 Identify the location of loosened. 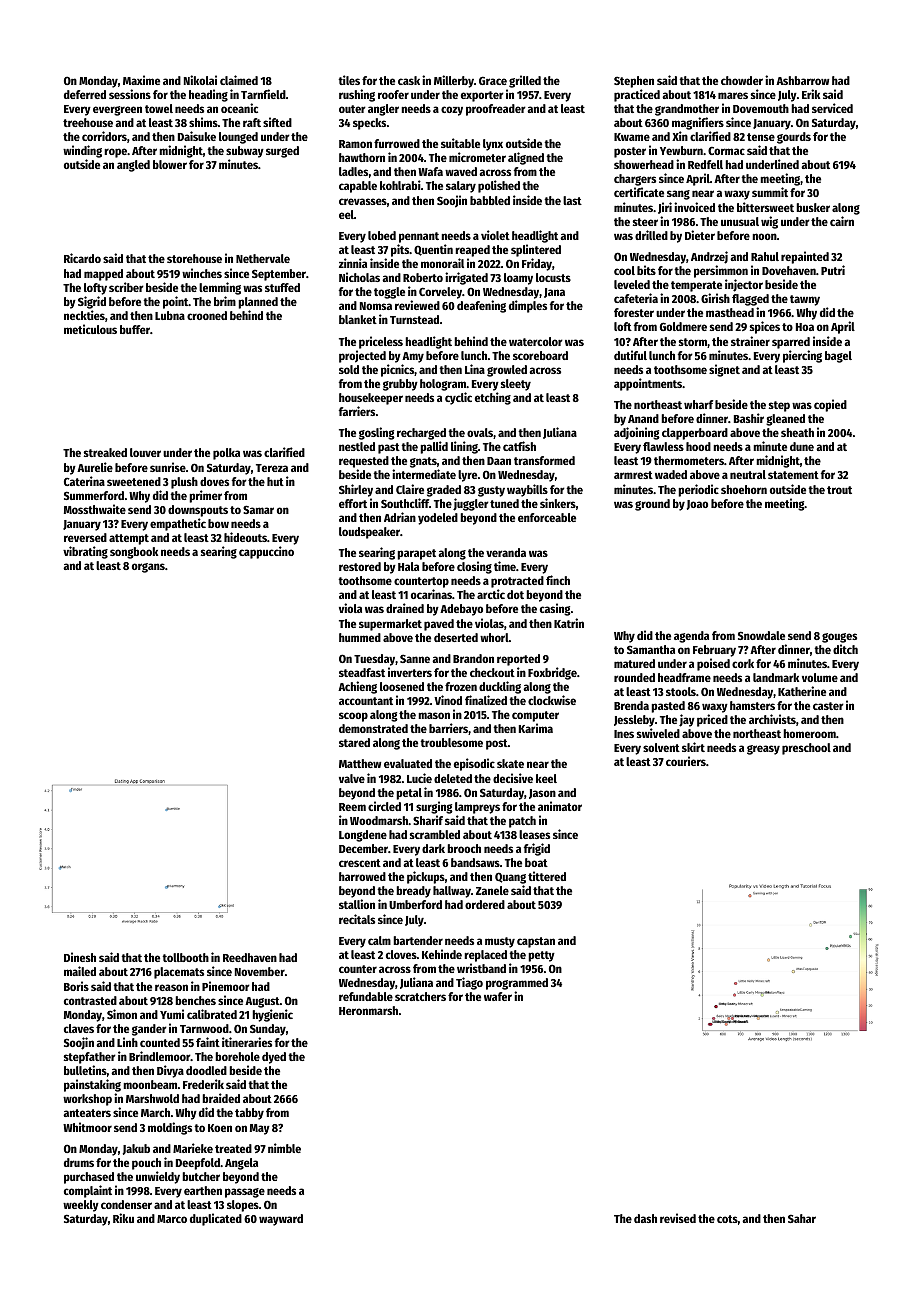
(402, 686).
